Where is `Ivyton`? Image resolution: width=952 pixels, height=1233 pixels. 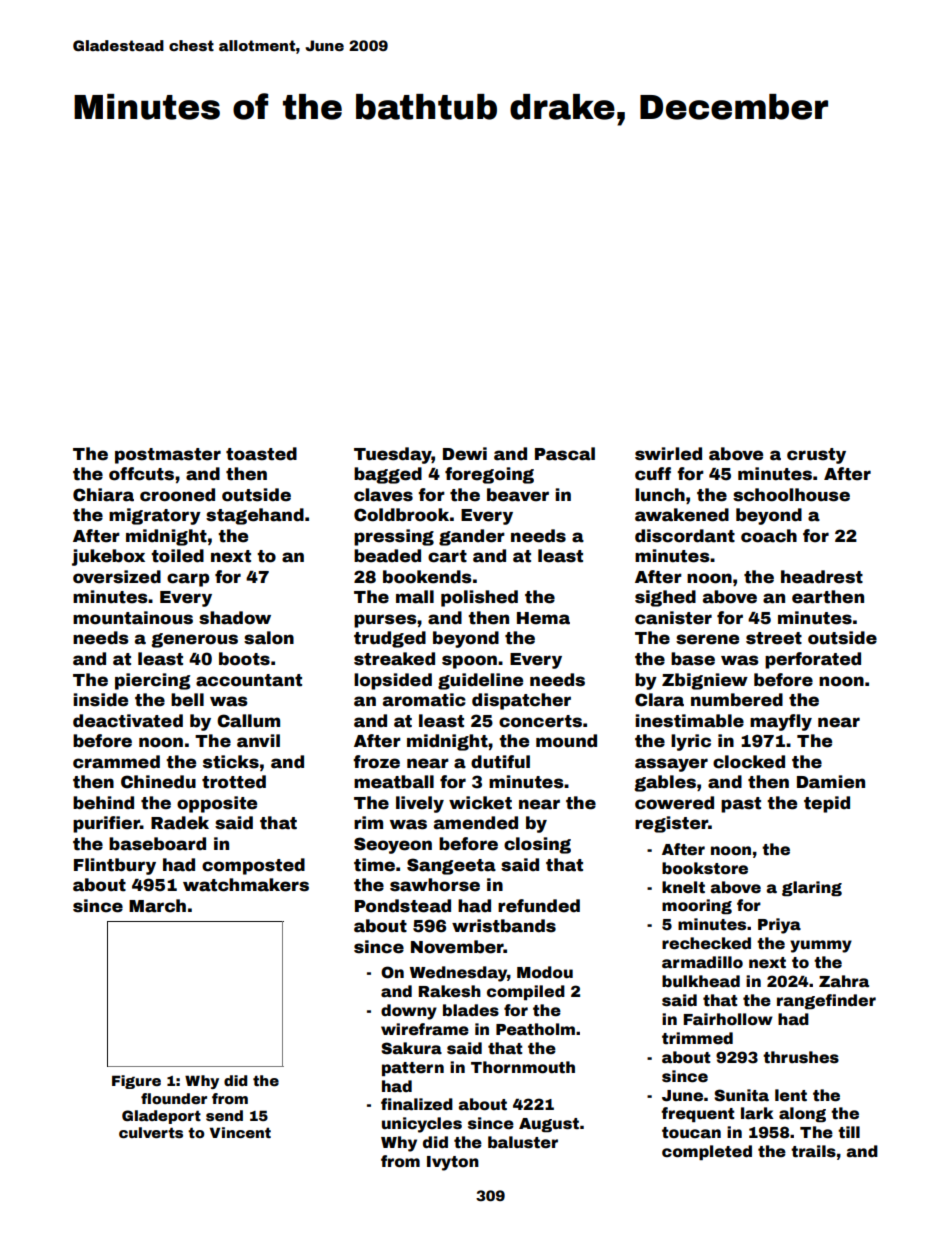
Ivyton is located at coordinates (453, 1163).
